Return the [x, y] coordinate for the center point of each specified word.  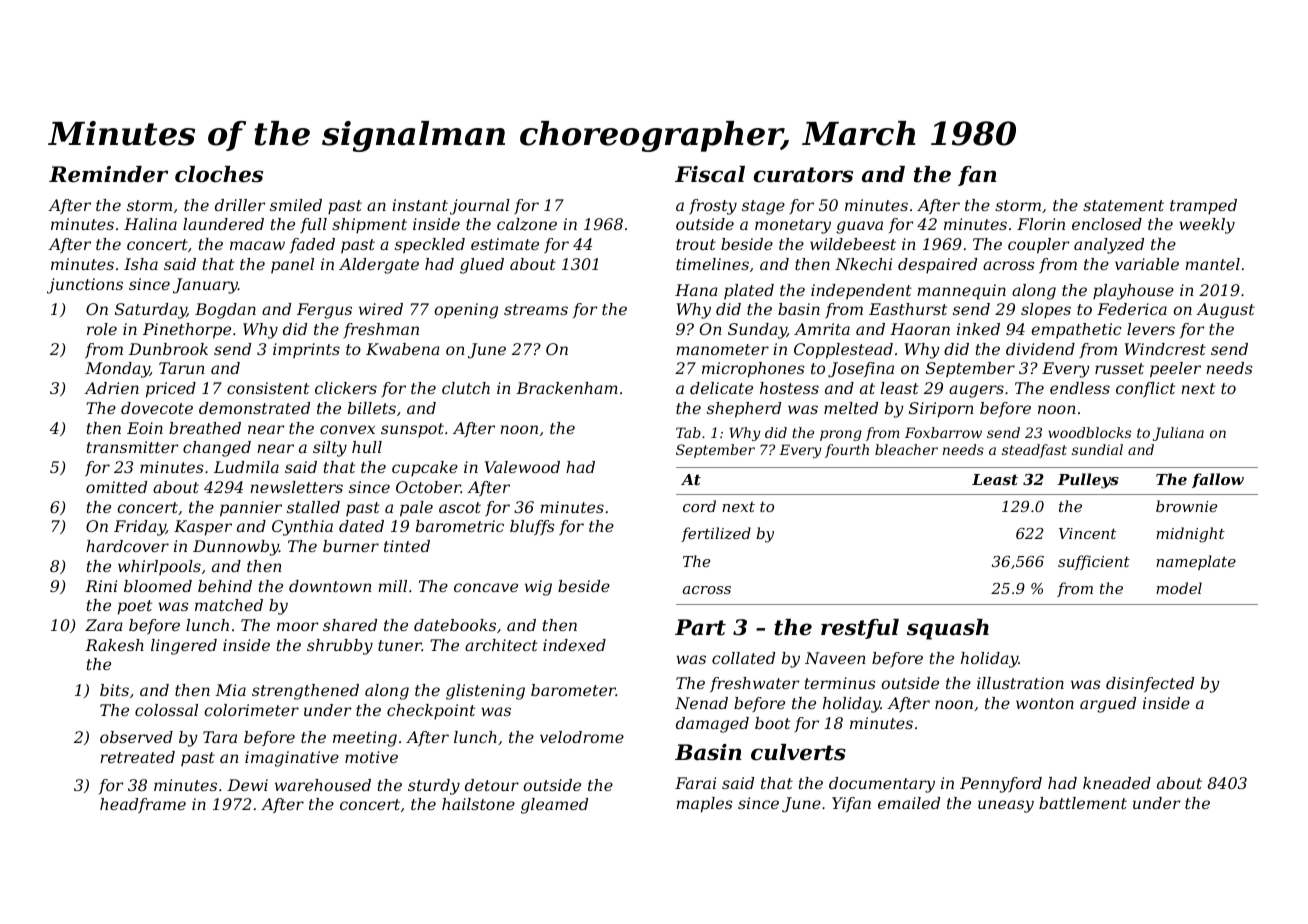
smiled [296, 205]
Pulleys [1088, 481]
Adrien [111, 388]
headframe [143, 805]
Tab [688, 432]
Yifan [851, 804]
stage [763, 207]
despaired [937, 266]
